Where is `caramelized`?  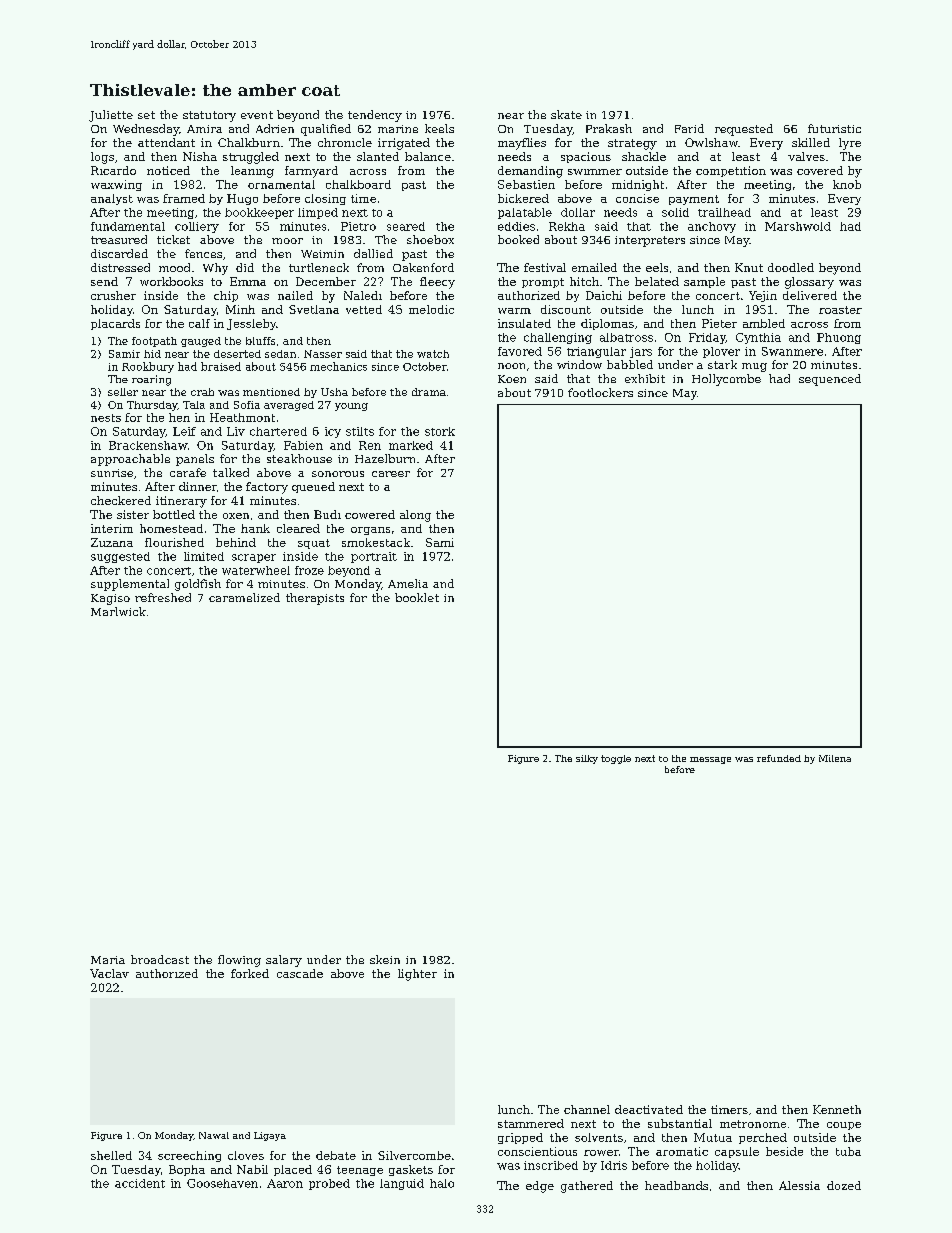
caramelized is located at coordinates (244, 597).
